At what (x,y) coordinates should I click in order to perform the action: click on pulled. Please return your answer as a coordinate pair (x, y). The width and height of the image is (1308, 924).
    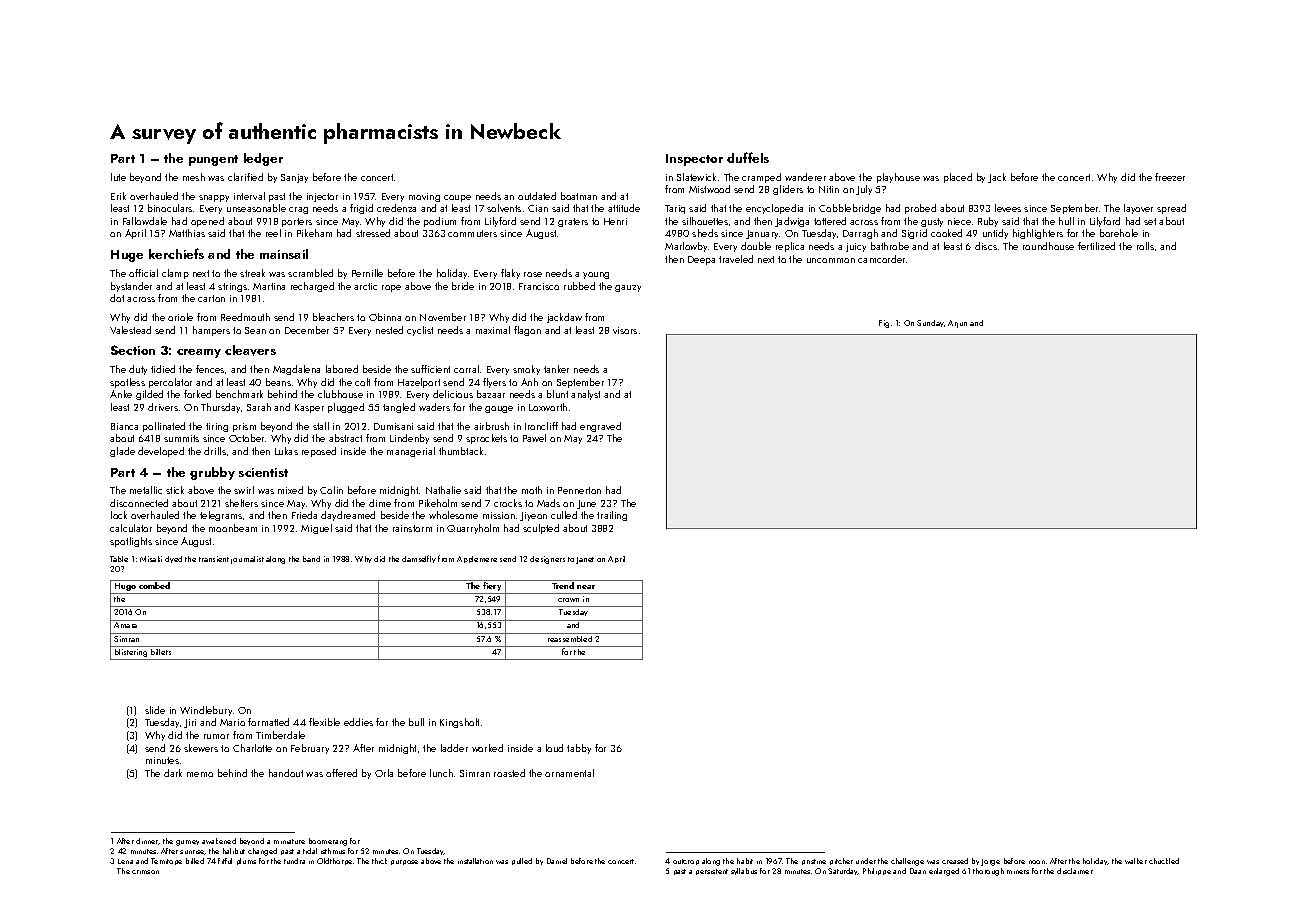
    Looking at the image, I should click on (522, 861).
